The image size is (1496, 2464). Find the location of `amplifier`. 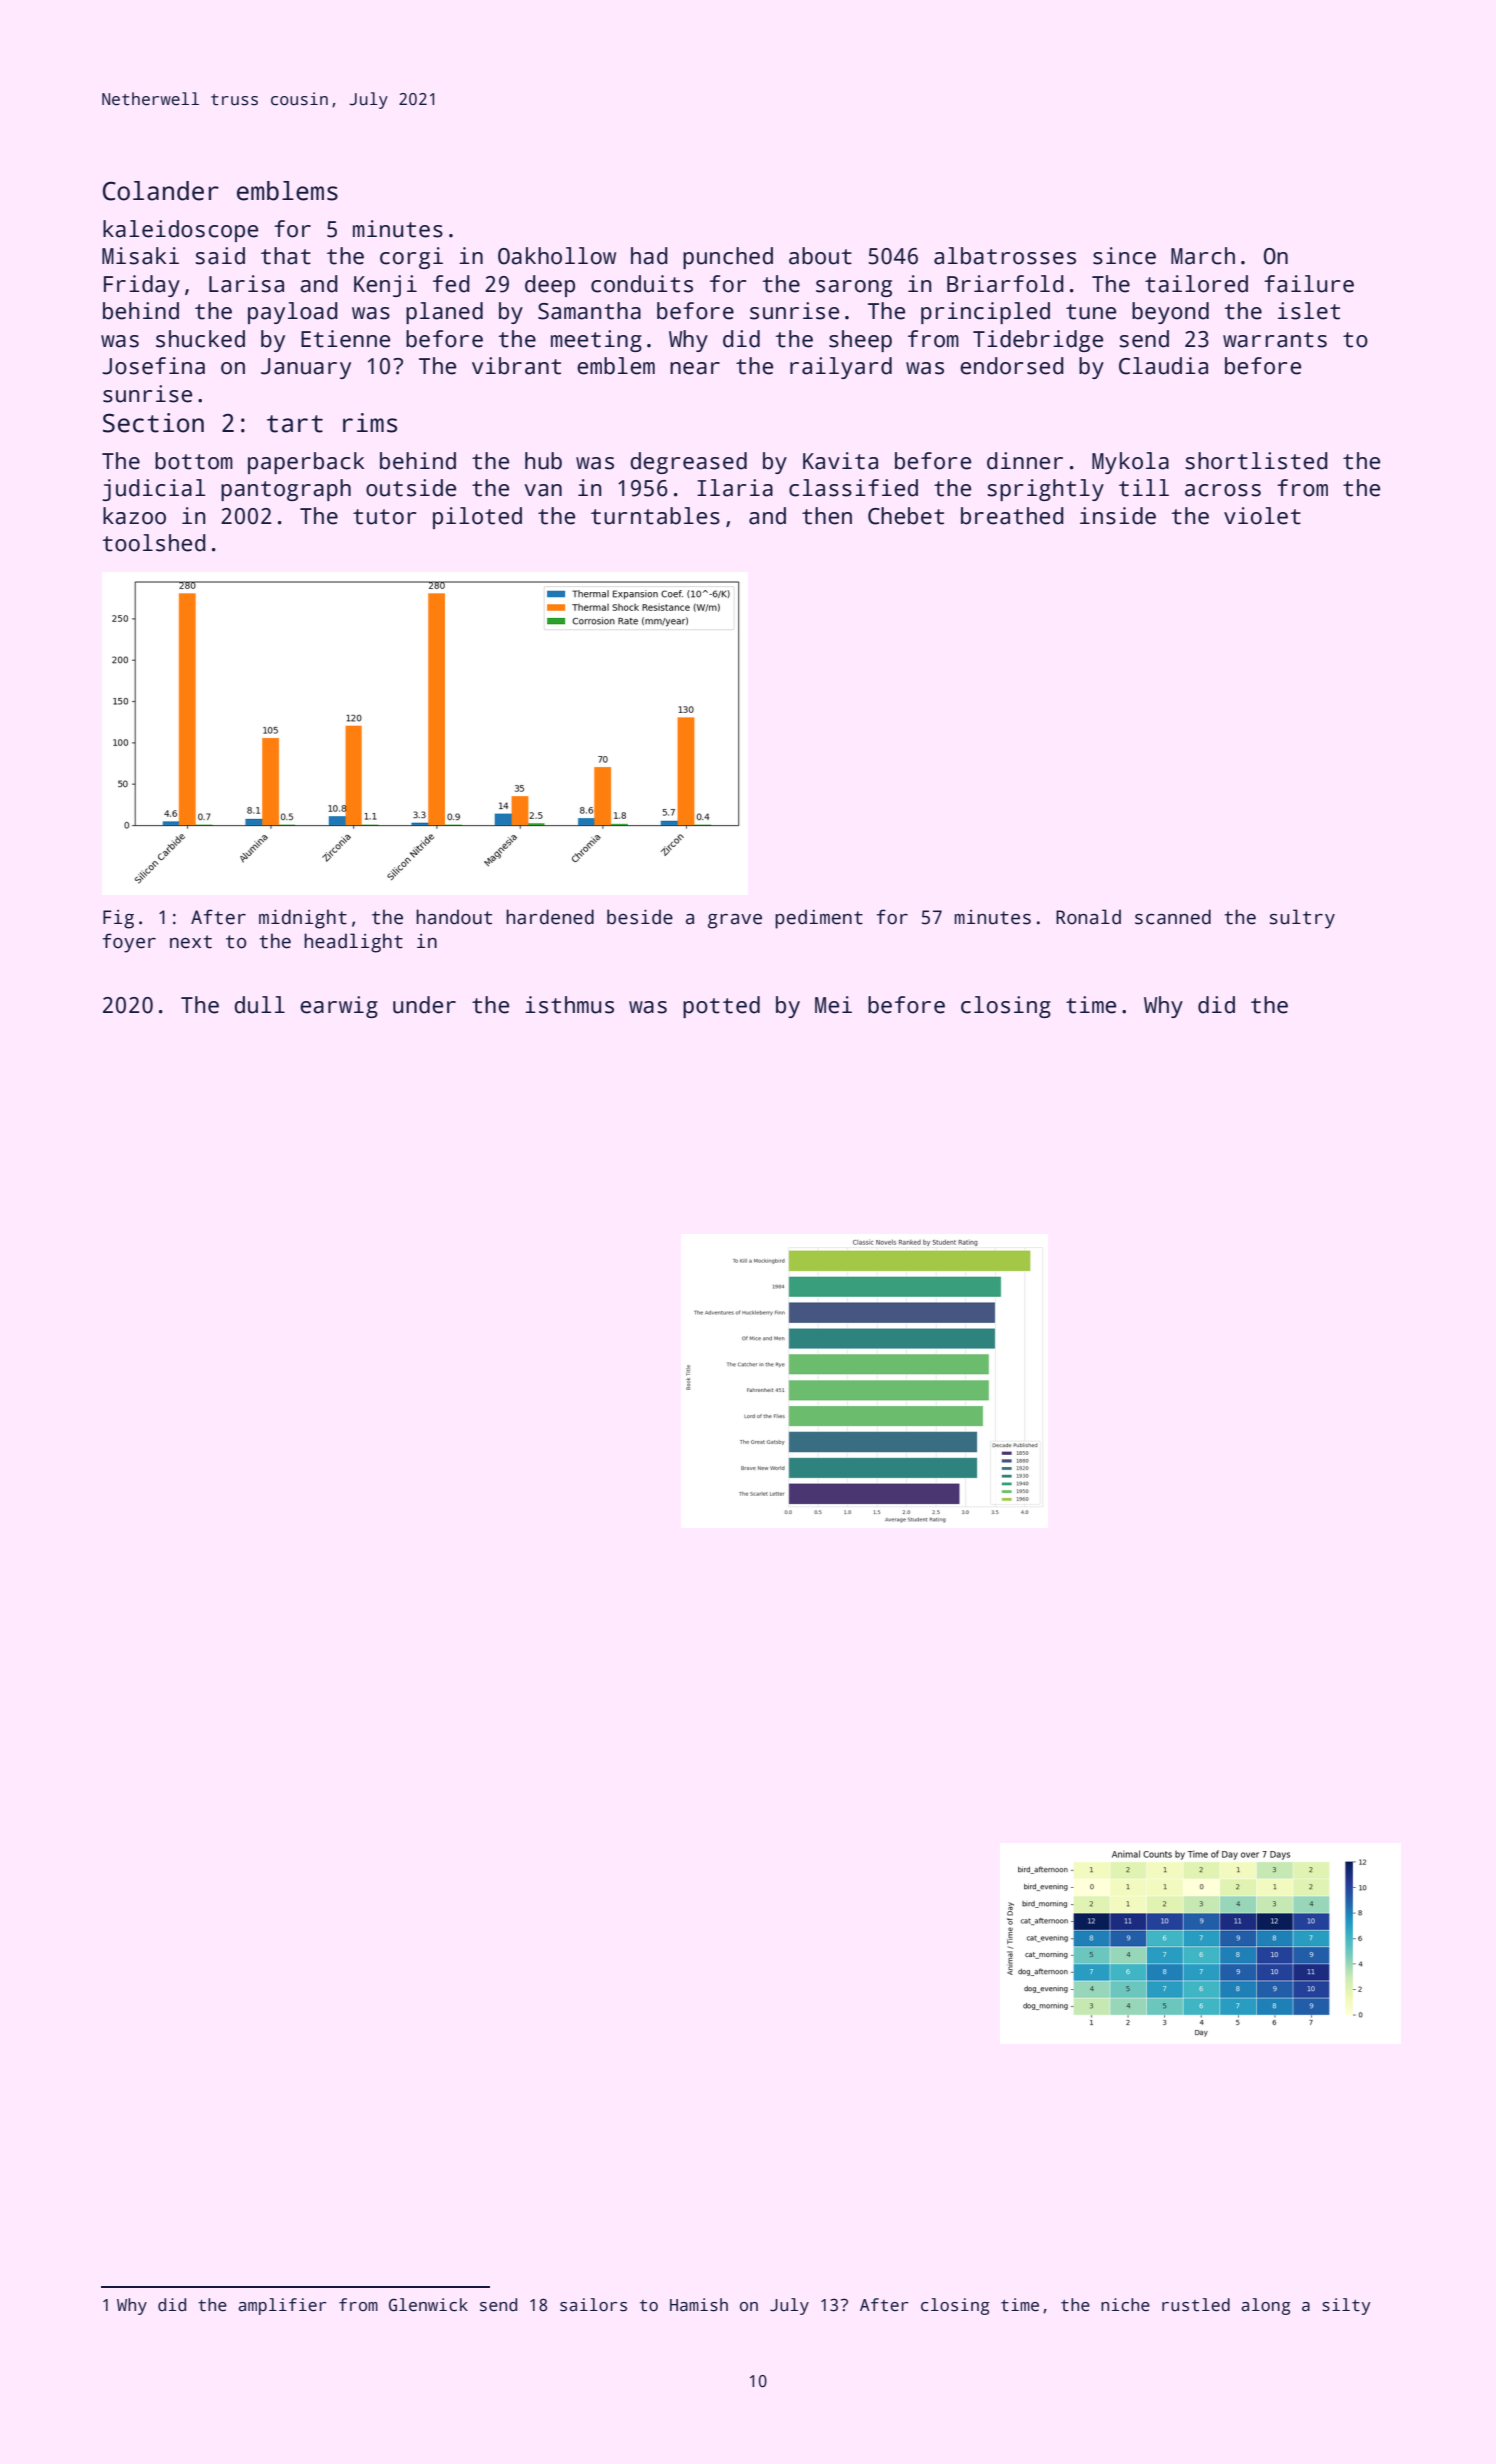

amplifier is located at coordinates (282, 2306).
